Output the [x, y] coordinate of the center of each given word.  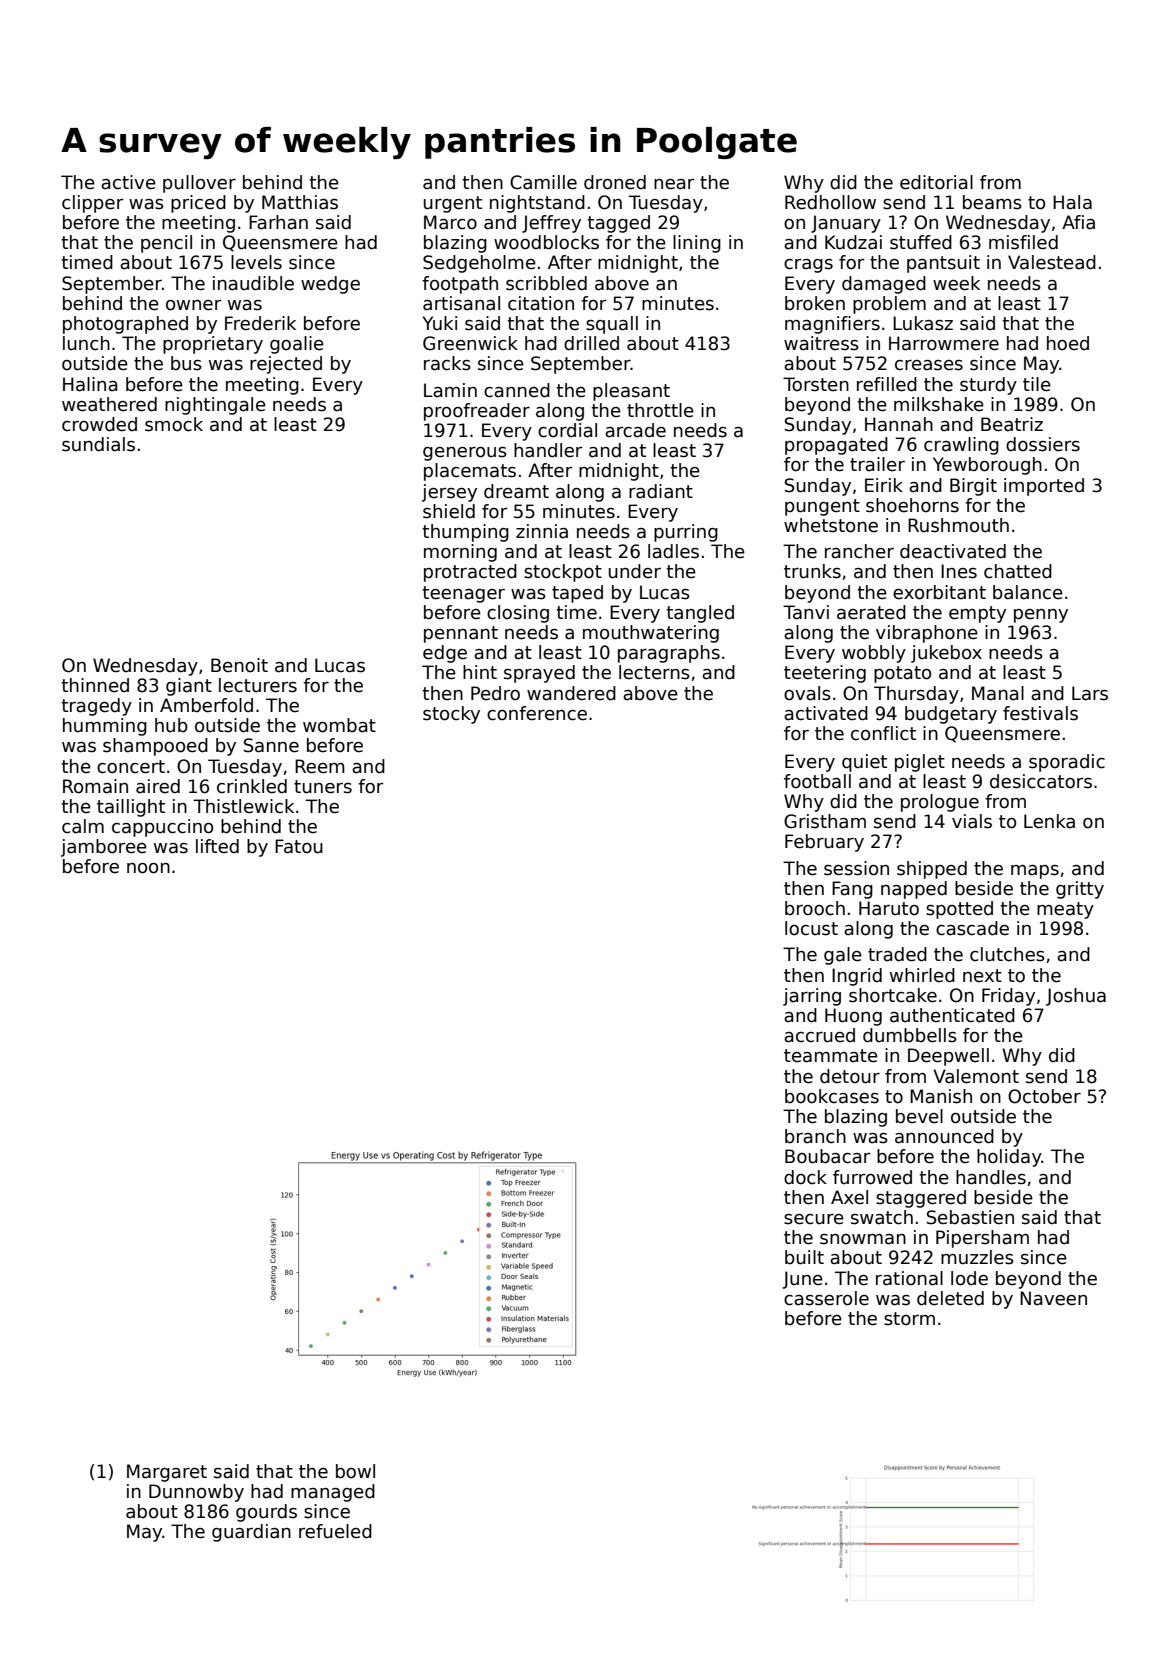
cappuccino [162, 828]
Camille [543, 182]
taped [577, 594]
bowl [355, 1471]
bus [186, 363]
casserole [826, 1298]
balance [1028, 592]
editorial [936, 182]
